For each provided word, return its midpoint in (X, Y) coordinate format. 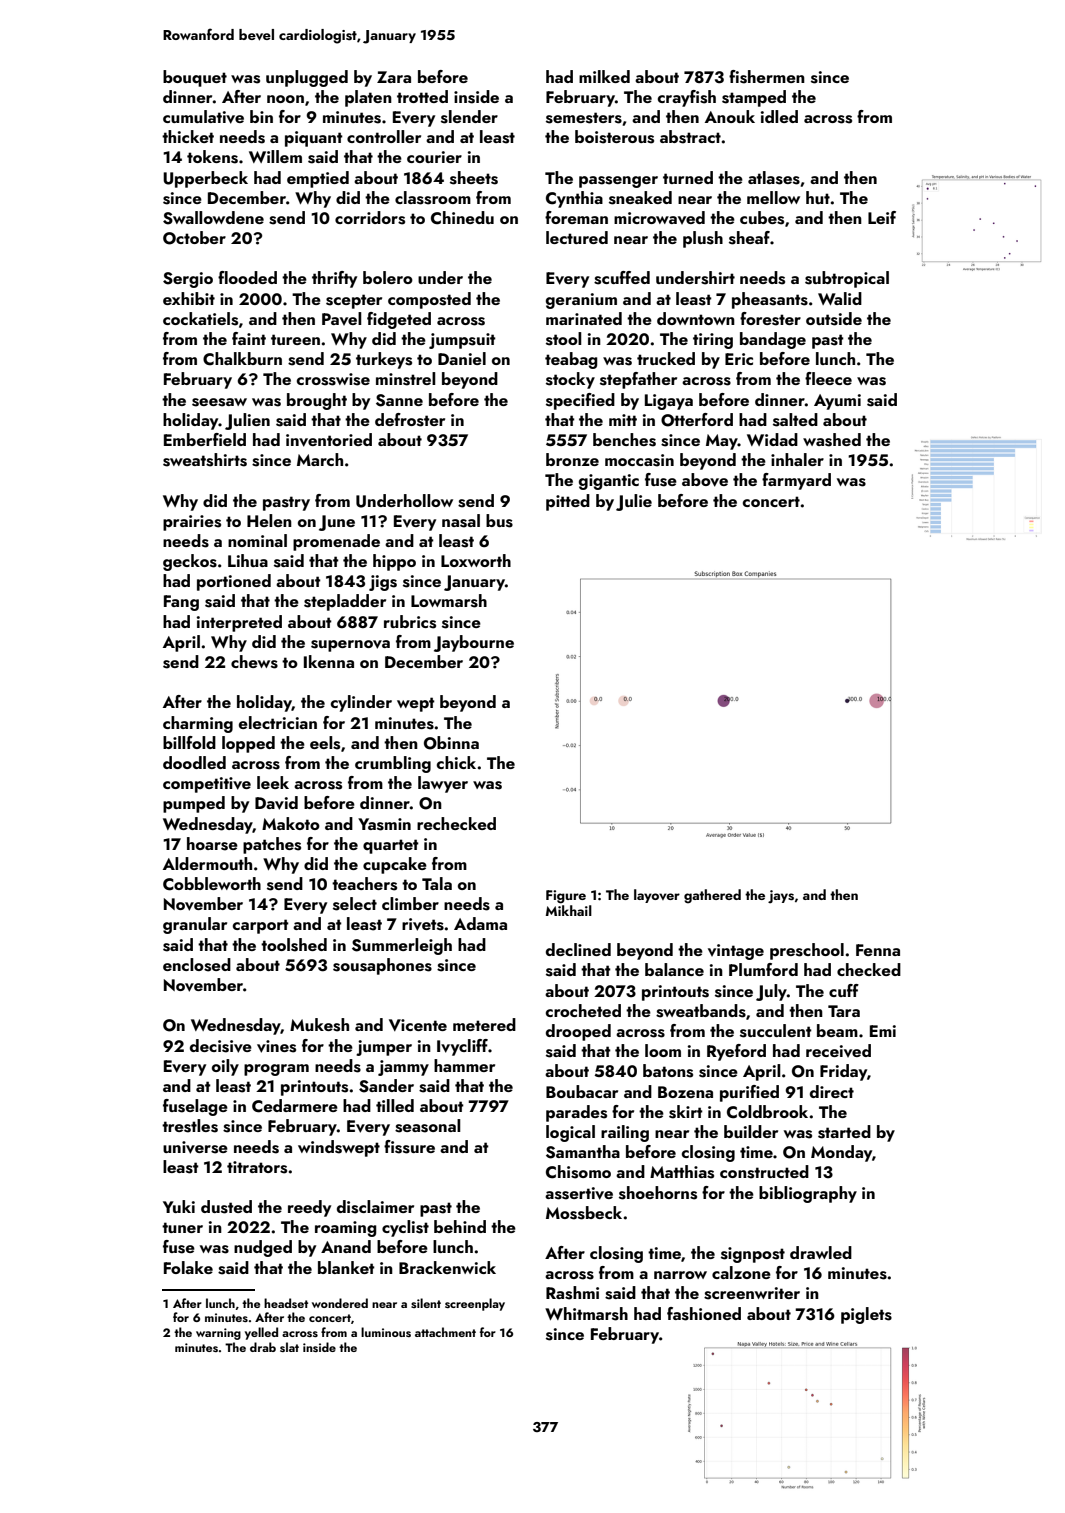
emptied (318, 179)
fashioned (704, 1314)
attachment (445, 1332)
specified (580, 401)
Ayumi (837, 402)
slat (289, 1347)
